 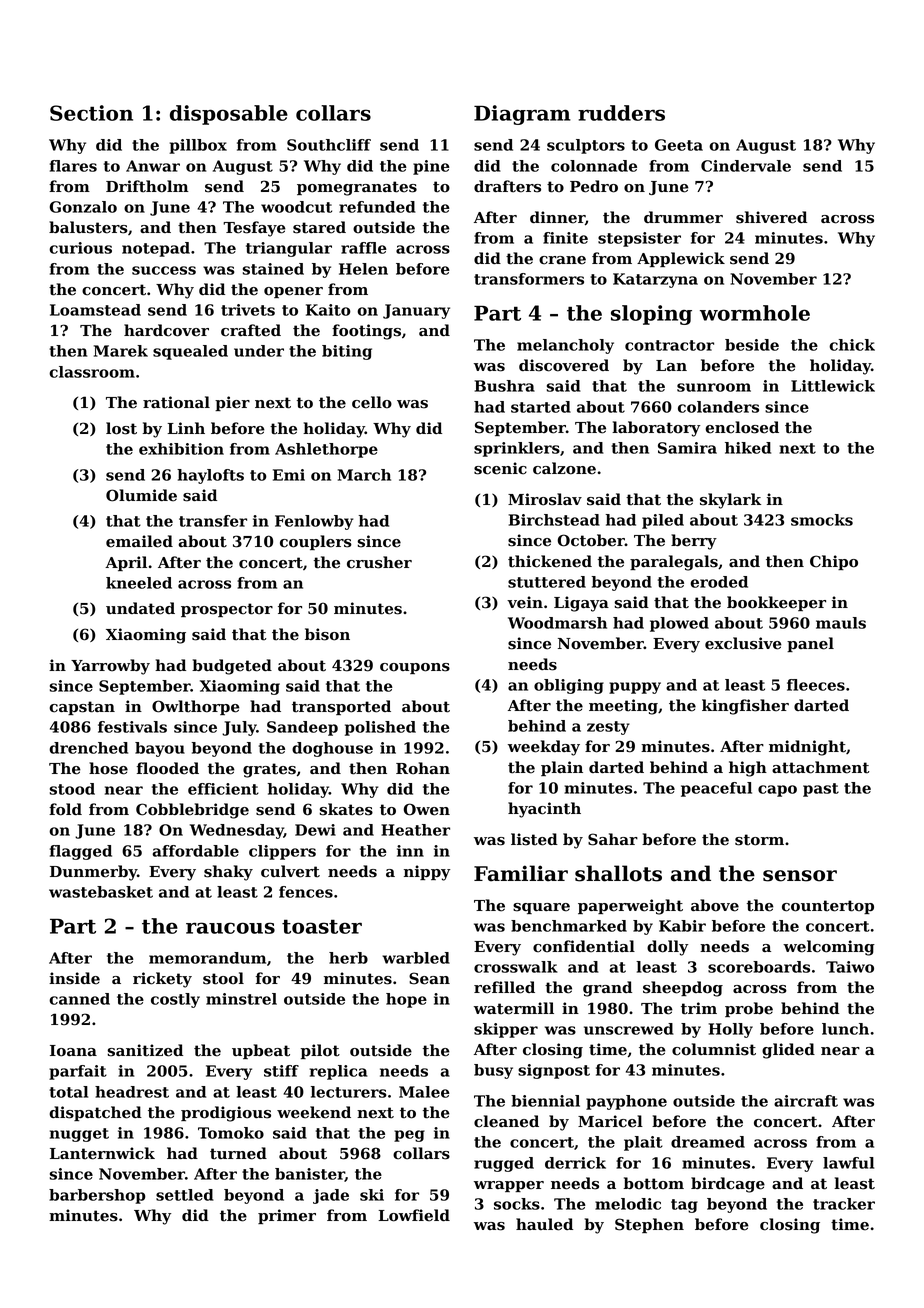 What do you see at coordinates (198, 146) in the image?
I see `pillbox` at bounding box center [198, 146].
